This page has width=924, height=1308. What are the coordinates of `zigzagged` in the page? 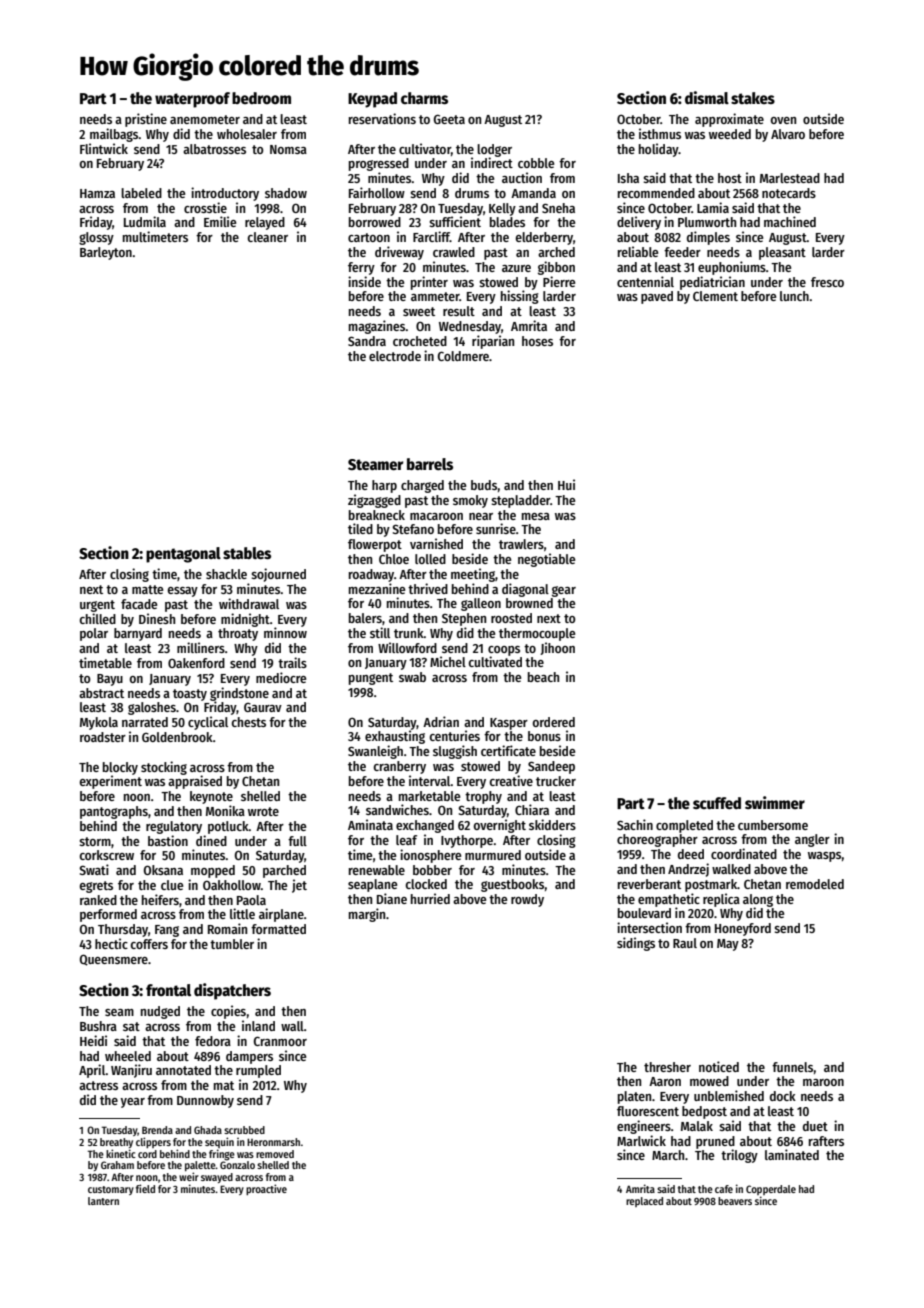 It's located at (374, 501).
